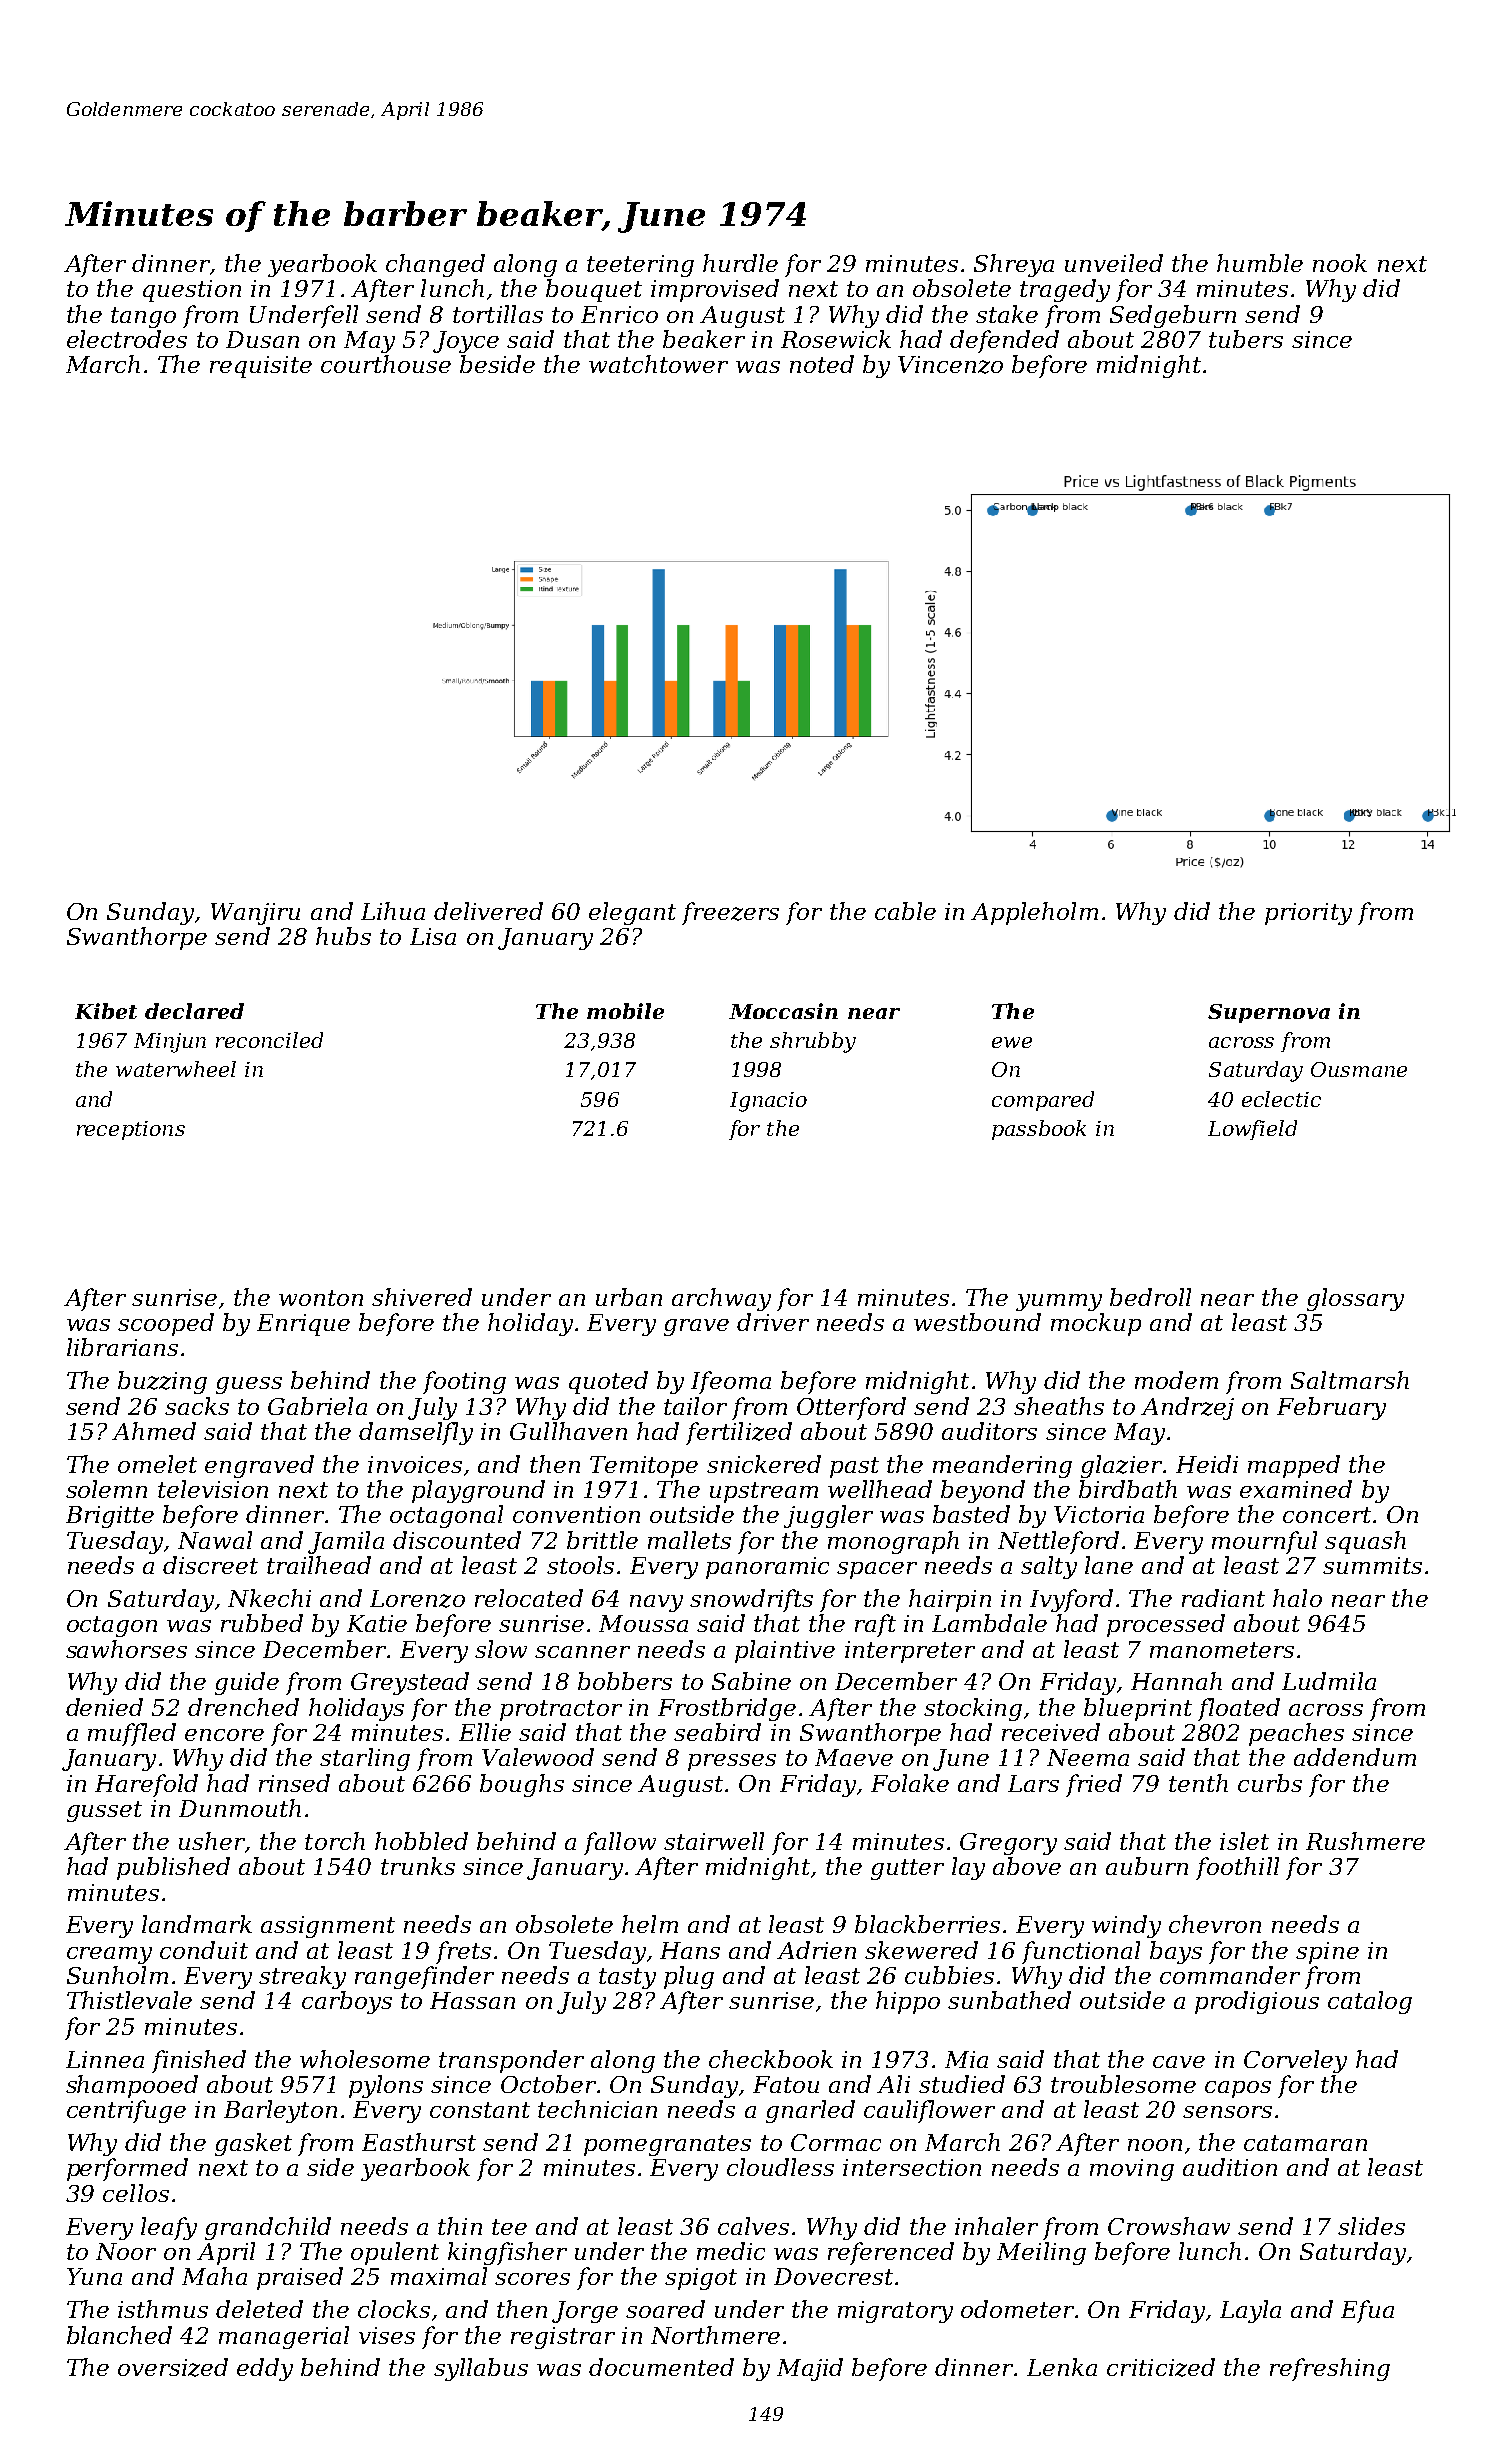 The width and height of the screenshot is (1496, 2464). What do you see at coordinates (1295, 2061) in the screenshot?
I see `Corveley` at bounding box center [1295, 2061].
